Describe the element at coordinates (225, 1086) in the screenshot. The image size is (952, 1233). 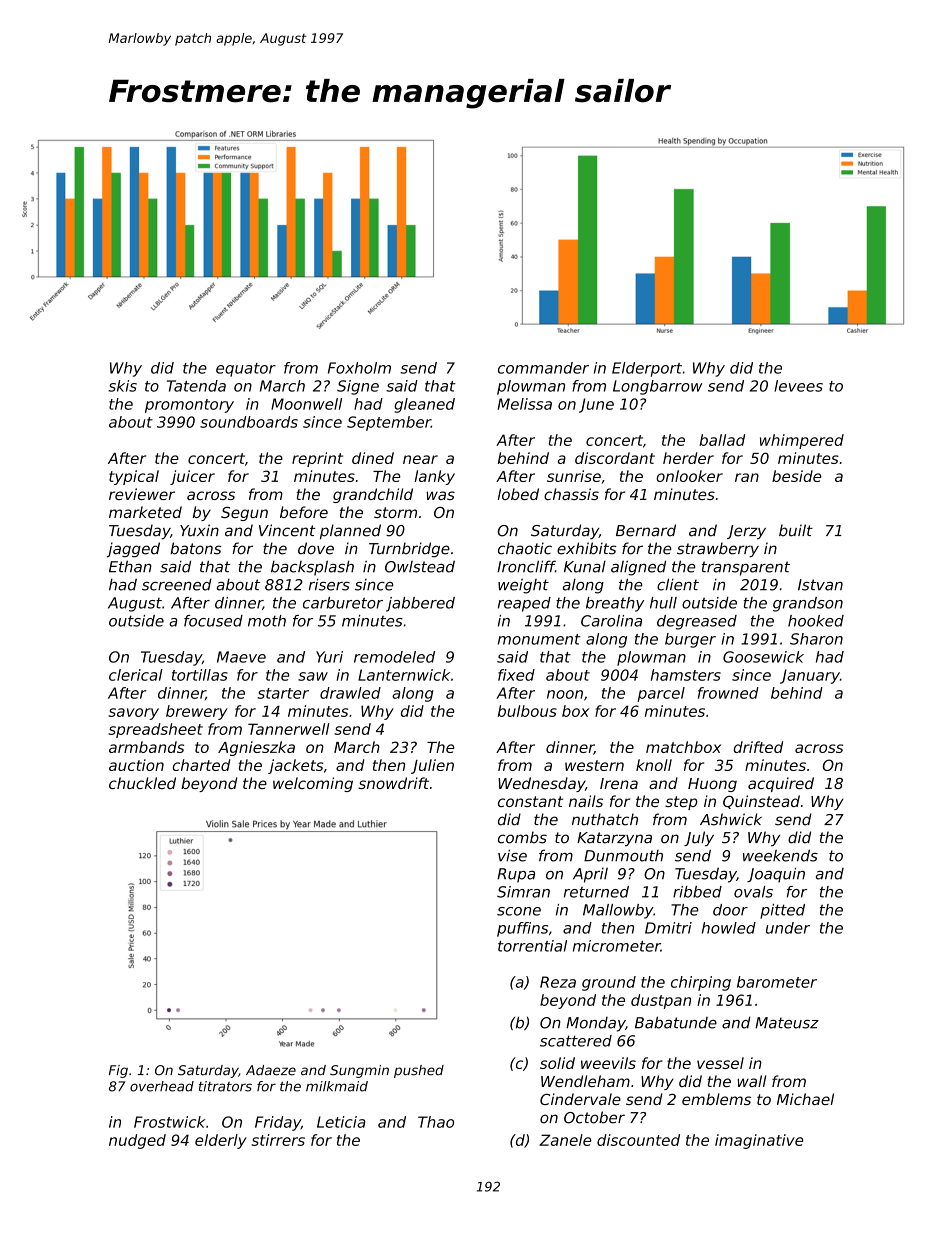
I see `titrators` at that location.
